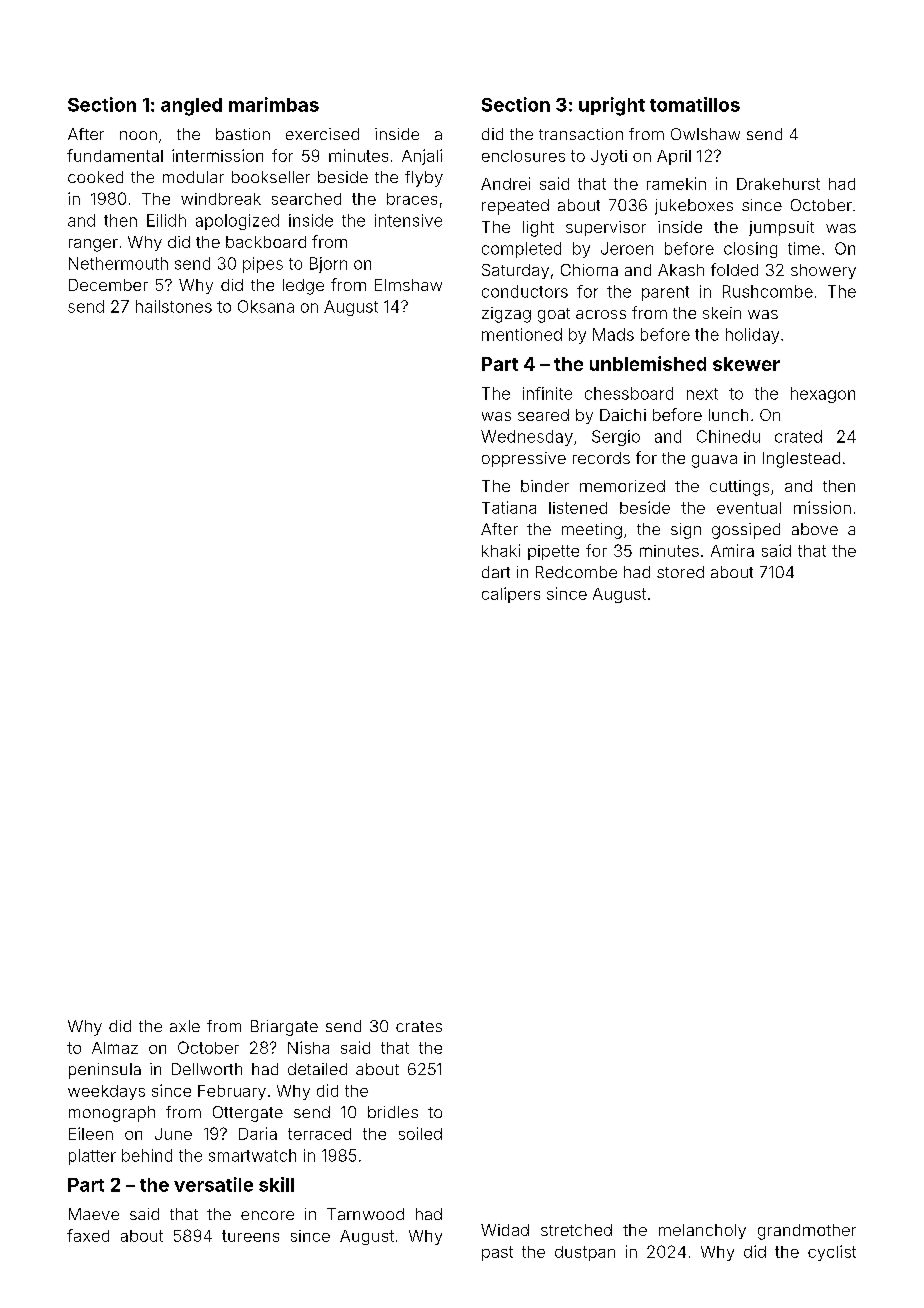  What do you see at coordinates (173, 1134) in the screenshot?
I see `June` at bounding box center [173, 1134].
